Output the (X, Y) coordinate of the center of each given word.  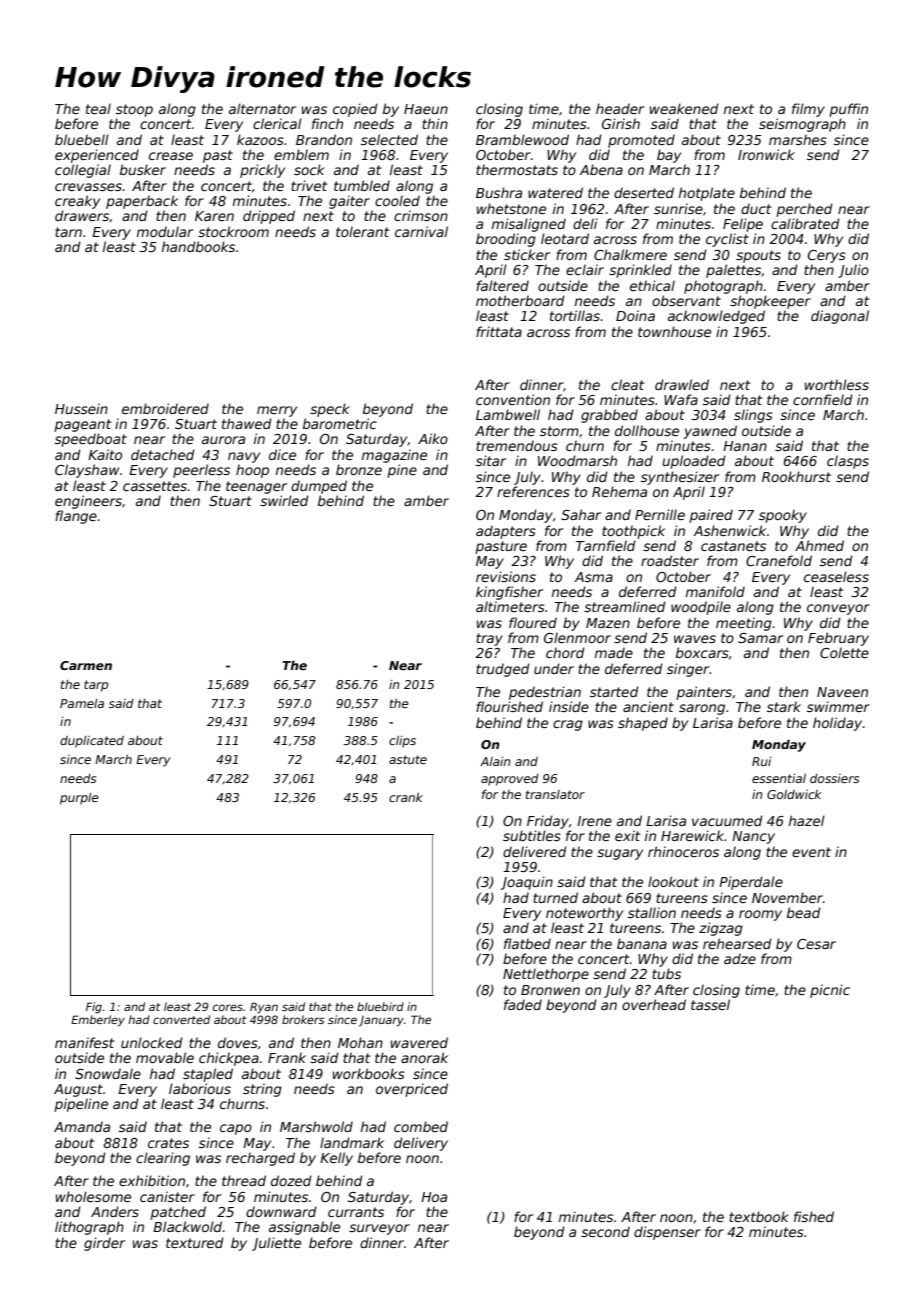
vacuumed (727, 820)
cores (228, 1007)
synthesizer (680, 478)
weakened (684, 108)
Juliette (276, 1244)
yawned (710, 432)
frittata (499, 331)
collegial (83, 171)
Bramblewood (522, 139)
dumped (319, 487)
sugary (620, 854)
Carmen (86, 665)
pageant (82, 425)
